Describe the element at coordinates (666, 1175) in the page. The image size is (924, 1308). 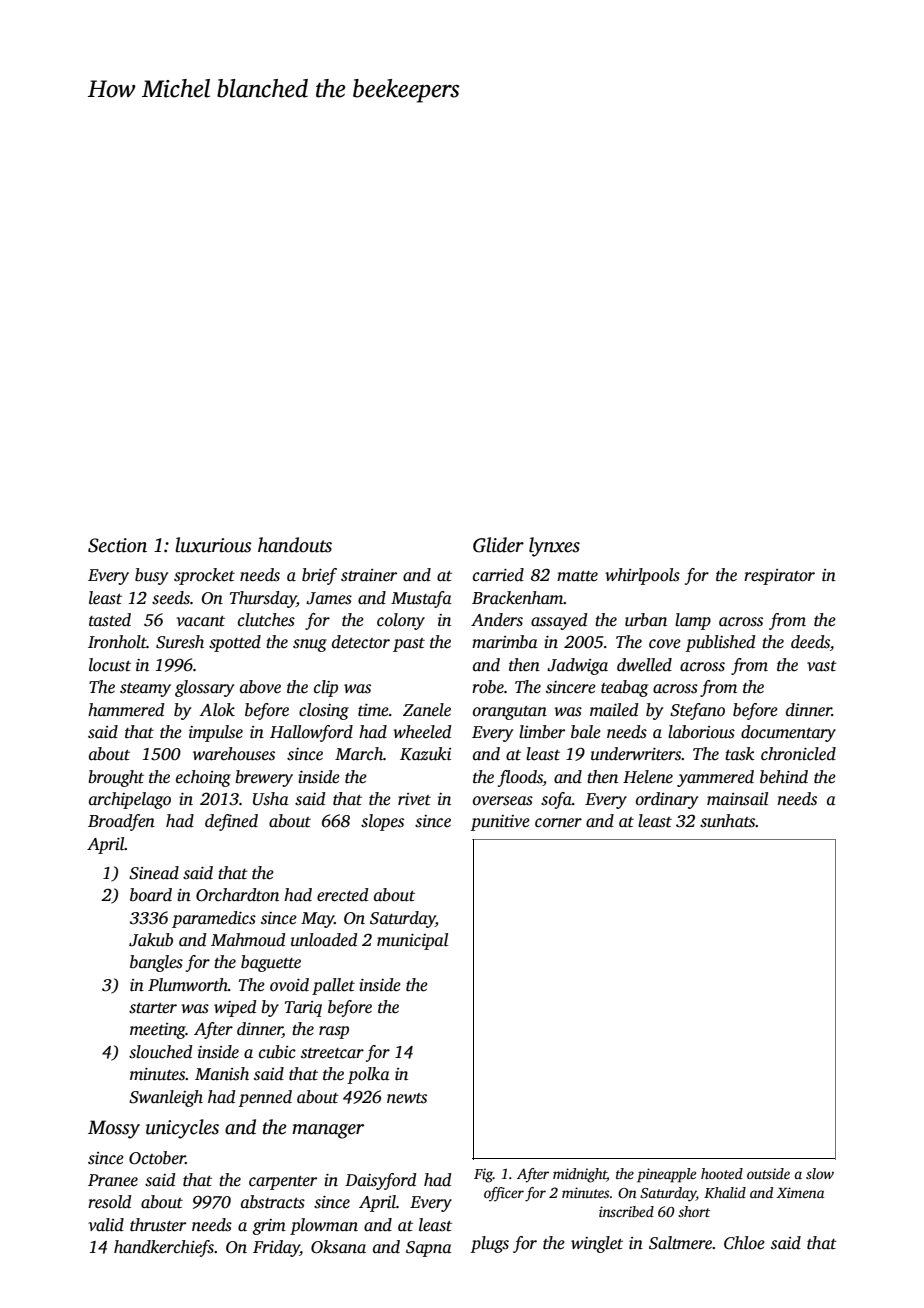
I see `pineapple` at that location.
